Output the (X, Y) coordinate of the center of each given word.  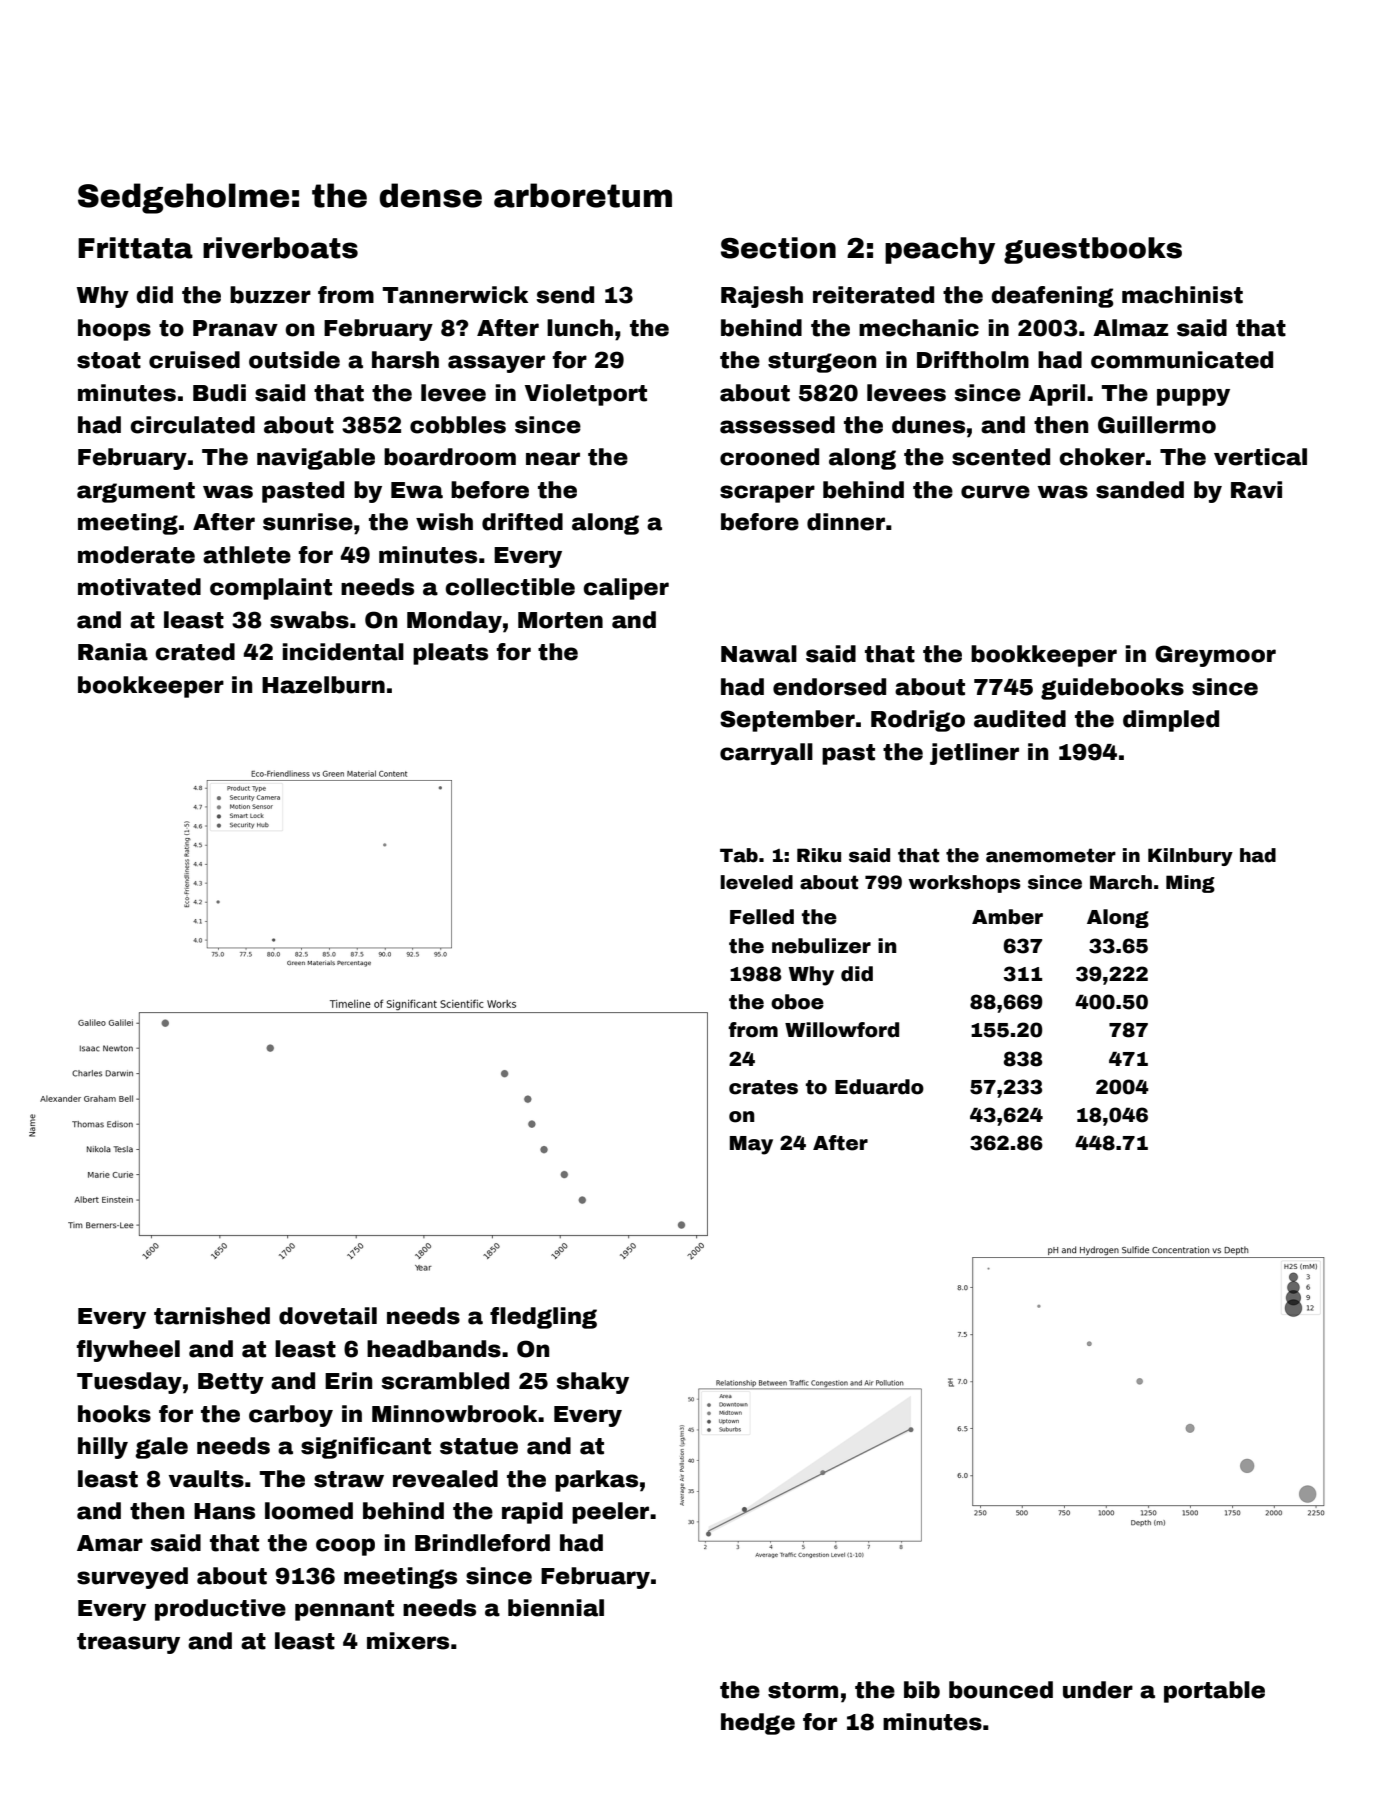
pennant (344, 1610)
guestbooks (1093, 250)
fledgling (543, 1318)
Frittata (135, 248)
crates (763, 1087)
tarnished (212, 1316)
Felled (762, 917)
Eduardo (879, 1087)
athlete (247, 555)
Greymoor (1215, 656)
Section (778, 248)
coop (345, 1547)
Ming (1190, 884)
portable (1214, 1692)
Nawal (759, 654)
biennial (556, 1608)
